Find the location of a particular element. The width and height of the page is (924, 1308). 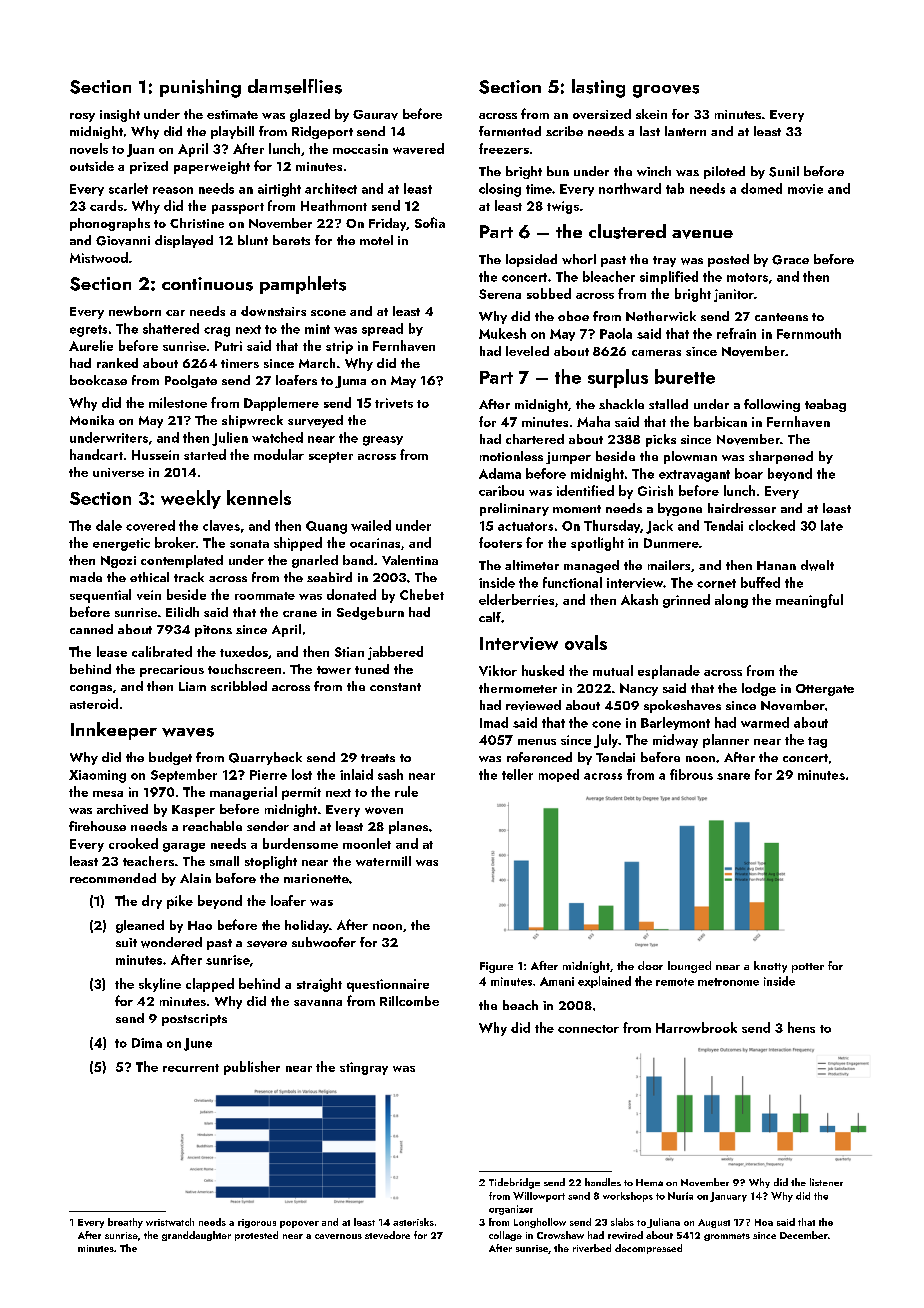

blunt is located at coordinates (253, 240).
